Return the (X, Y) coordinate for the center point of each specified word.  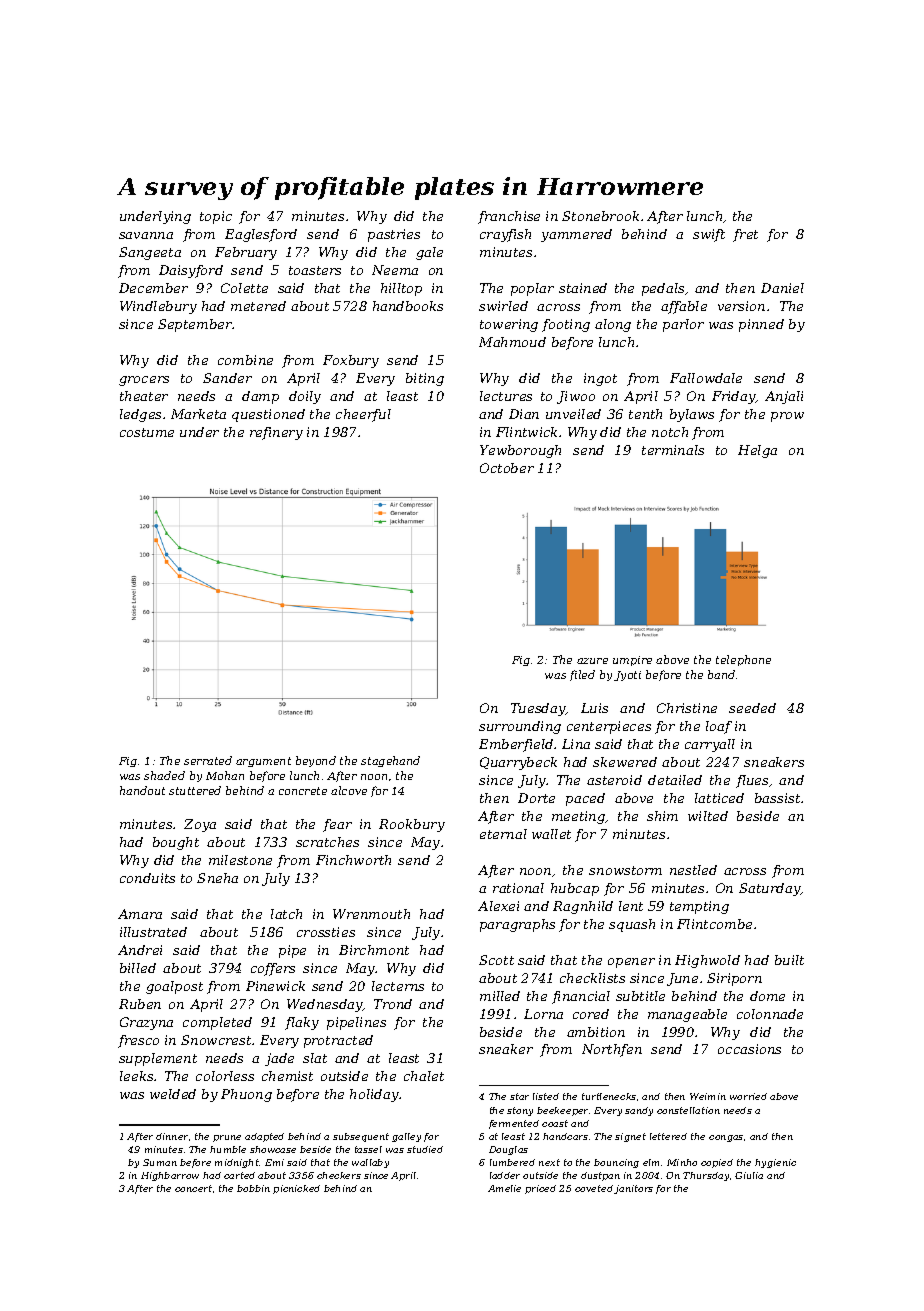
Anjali (784, 397)
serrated (208, 760)
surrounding (520, 727)
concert (193, 1188)
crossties (326, 932)
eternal (503, 834)
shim (662, 816)
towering (509, 325)
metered (258, 306)
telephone (743, 660)
